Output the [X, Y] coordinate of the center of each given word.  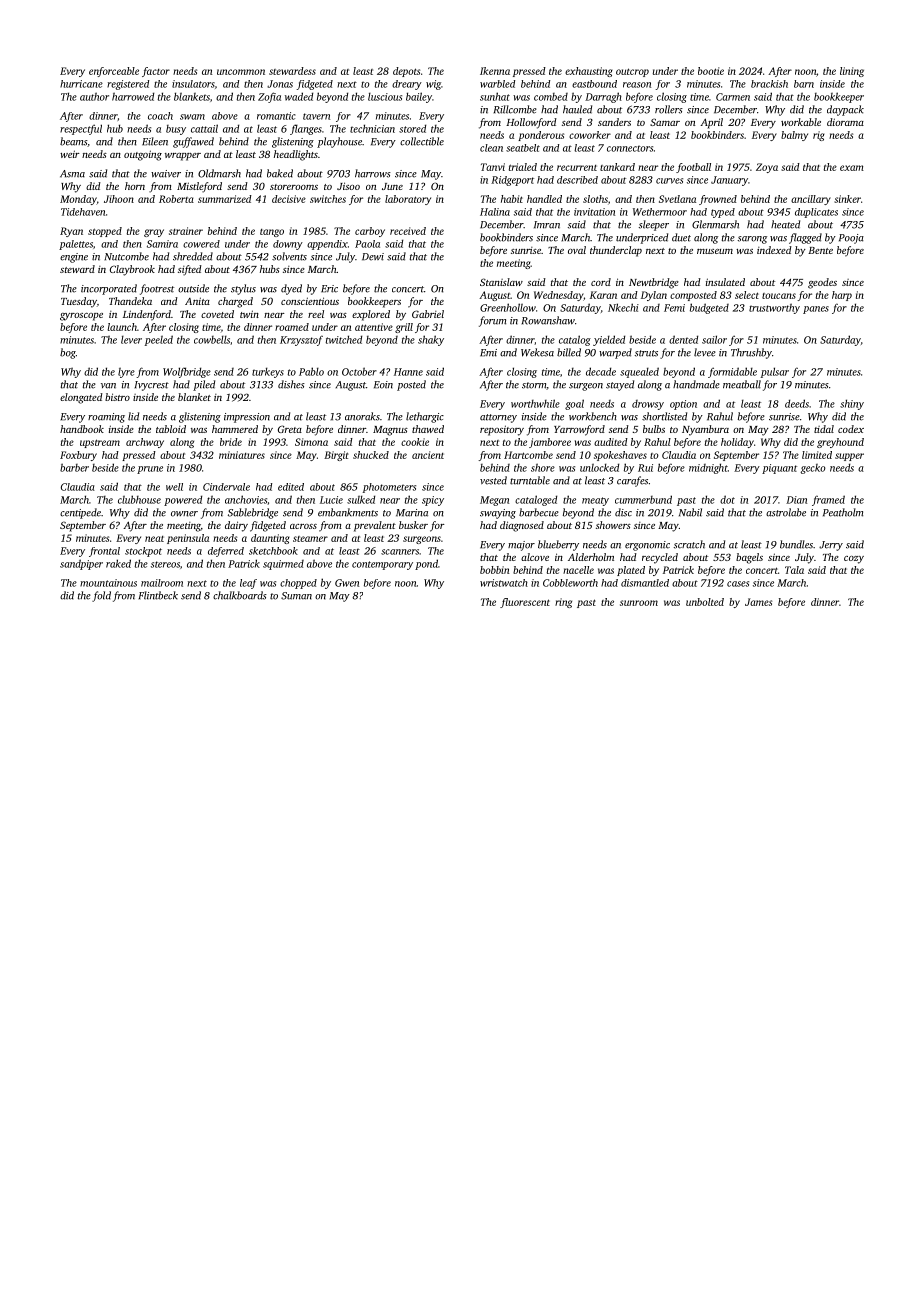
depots [406, 72]
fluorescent [525, 603]
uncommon [241, 72]
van [108, 386]
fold [101, 596]
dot [727, 499]
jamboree [550, 443]
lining [852, 72]
